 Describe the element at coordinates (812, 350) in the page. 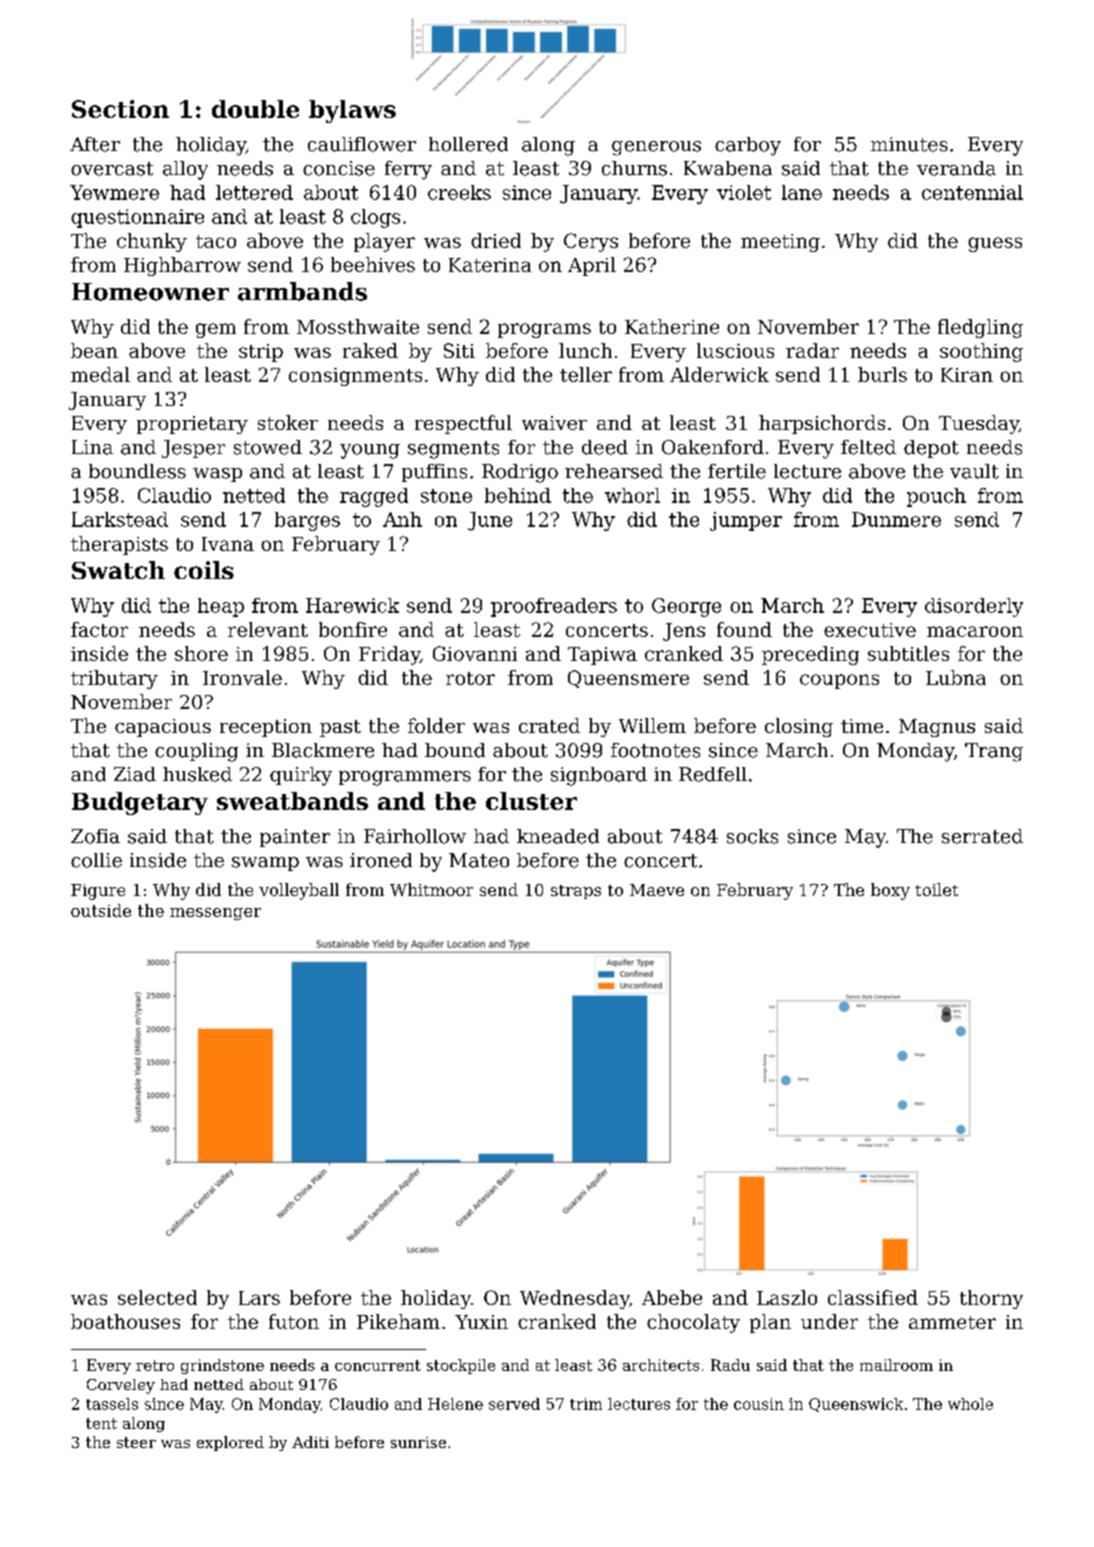

I see `radar` at that location.
